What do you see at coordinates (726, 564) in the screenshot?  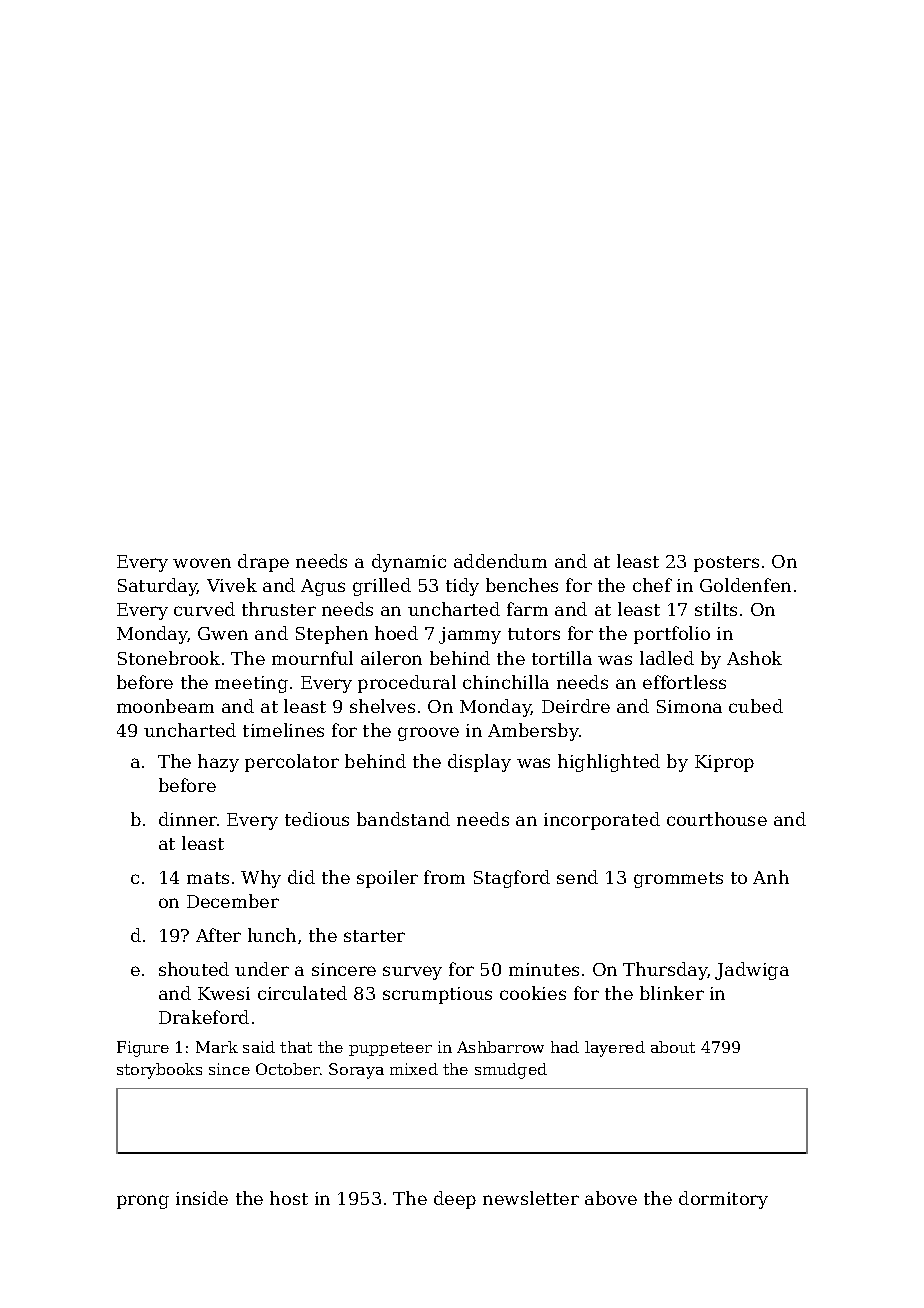 I see `posters` at bounding box center [726, 564].
